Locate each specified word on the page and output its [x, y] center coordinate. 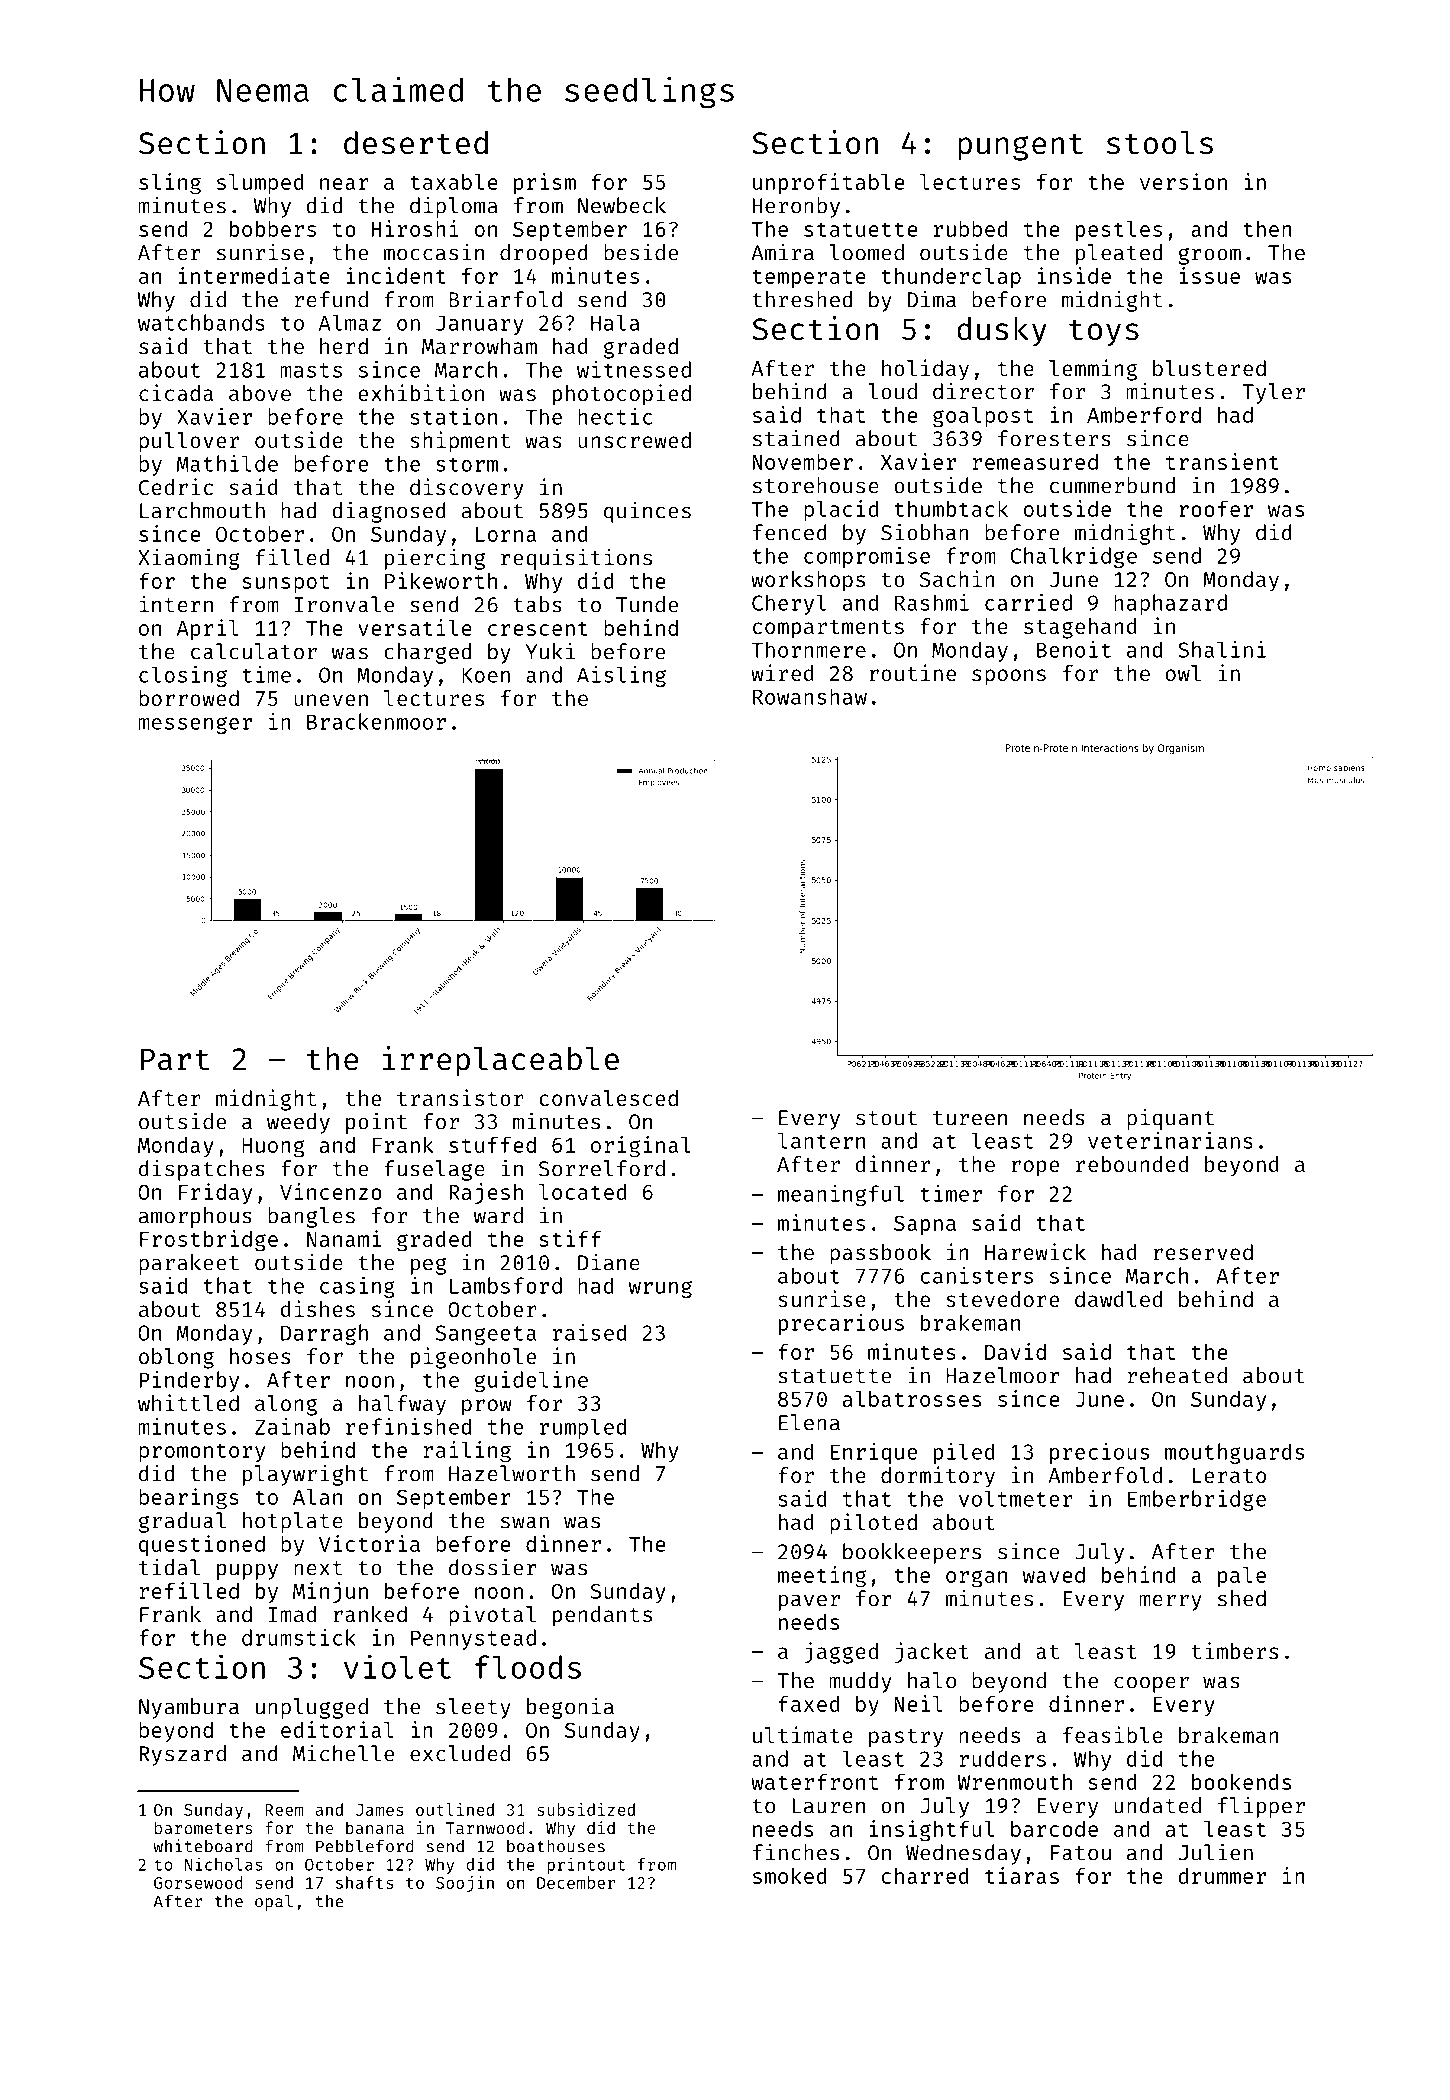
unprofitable [828, 183]
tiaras [1022, 1875]
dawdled [1118, 1299]
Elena [809, 1422]
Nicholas [224, 1864]
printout [586, 1865]
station [453, 416]
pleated [1119, 254]
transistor [460, 1097]
